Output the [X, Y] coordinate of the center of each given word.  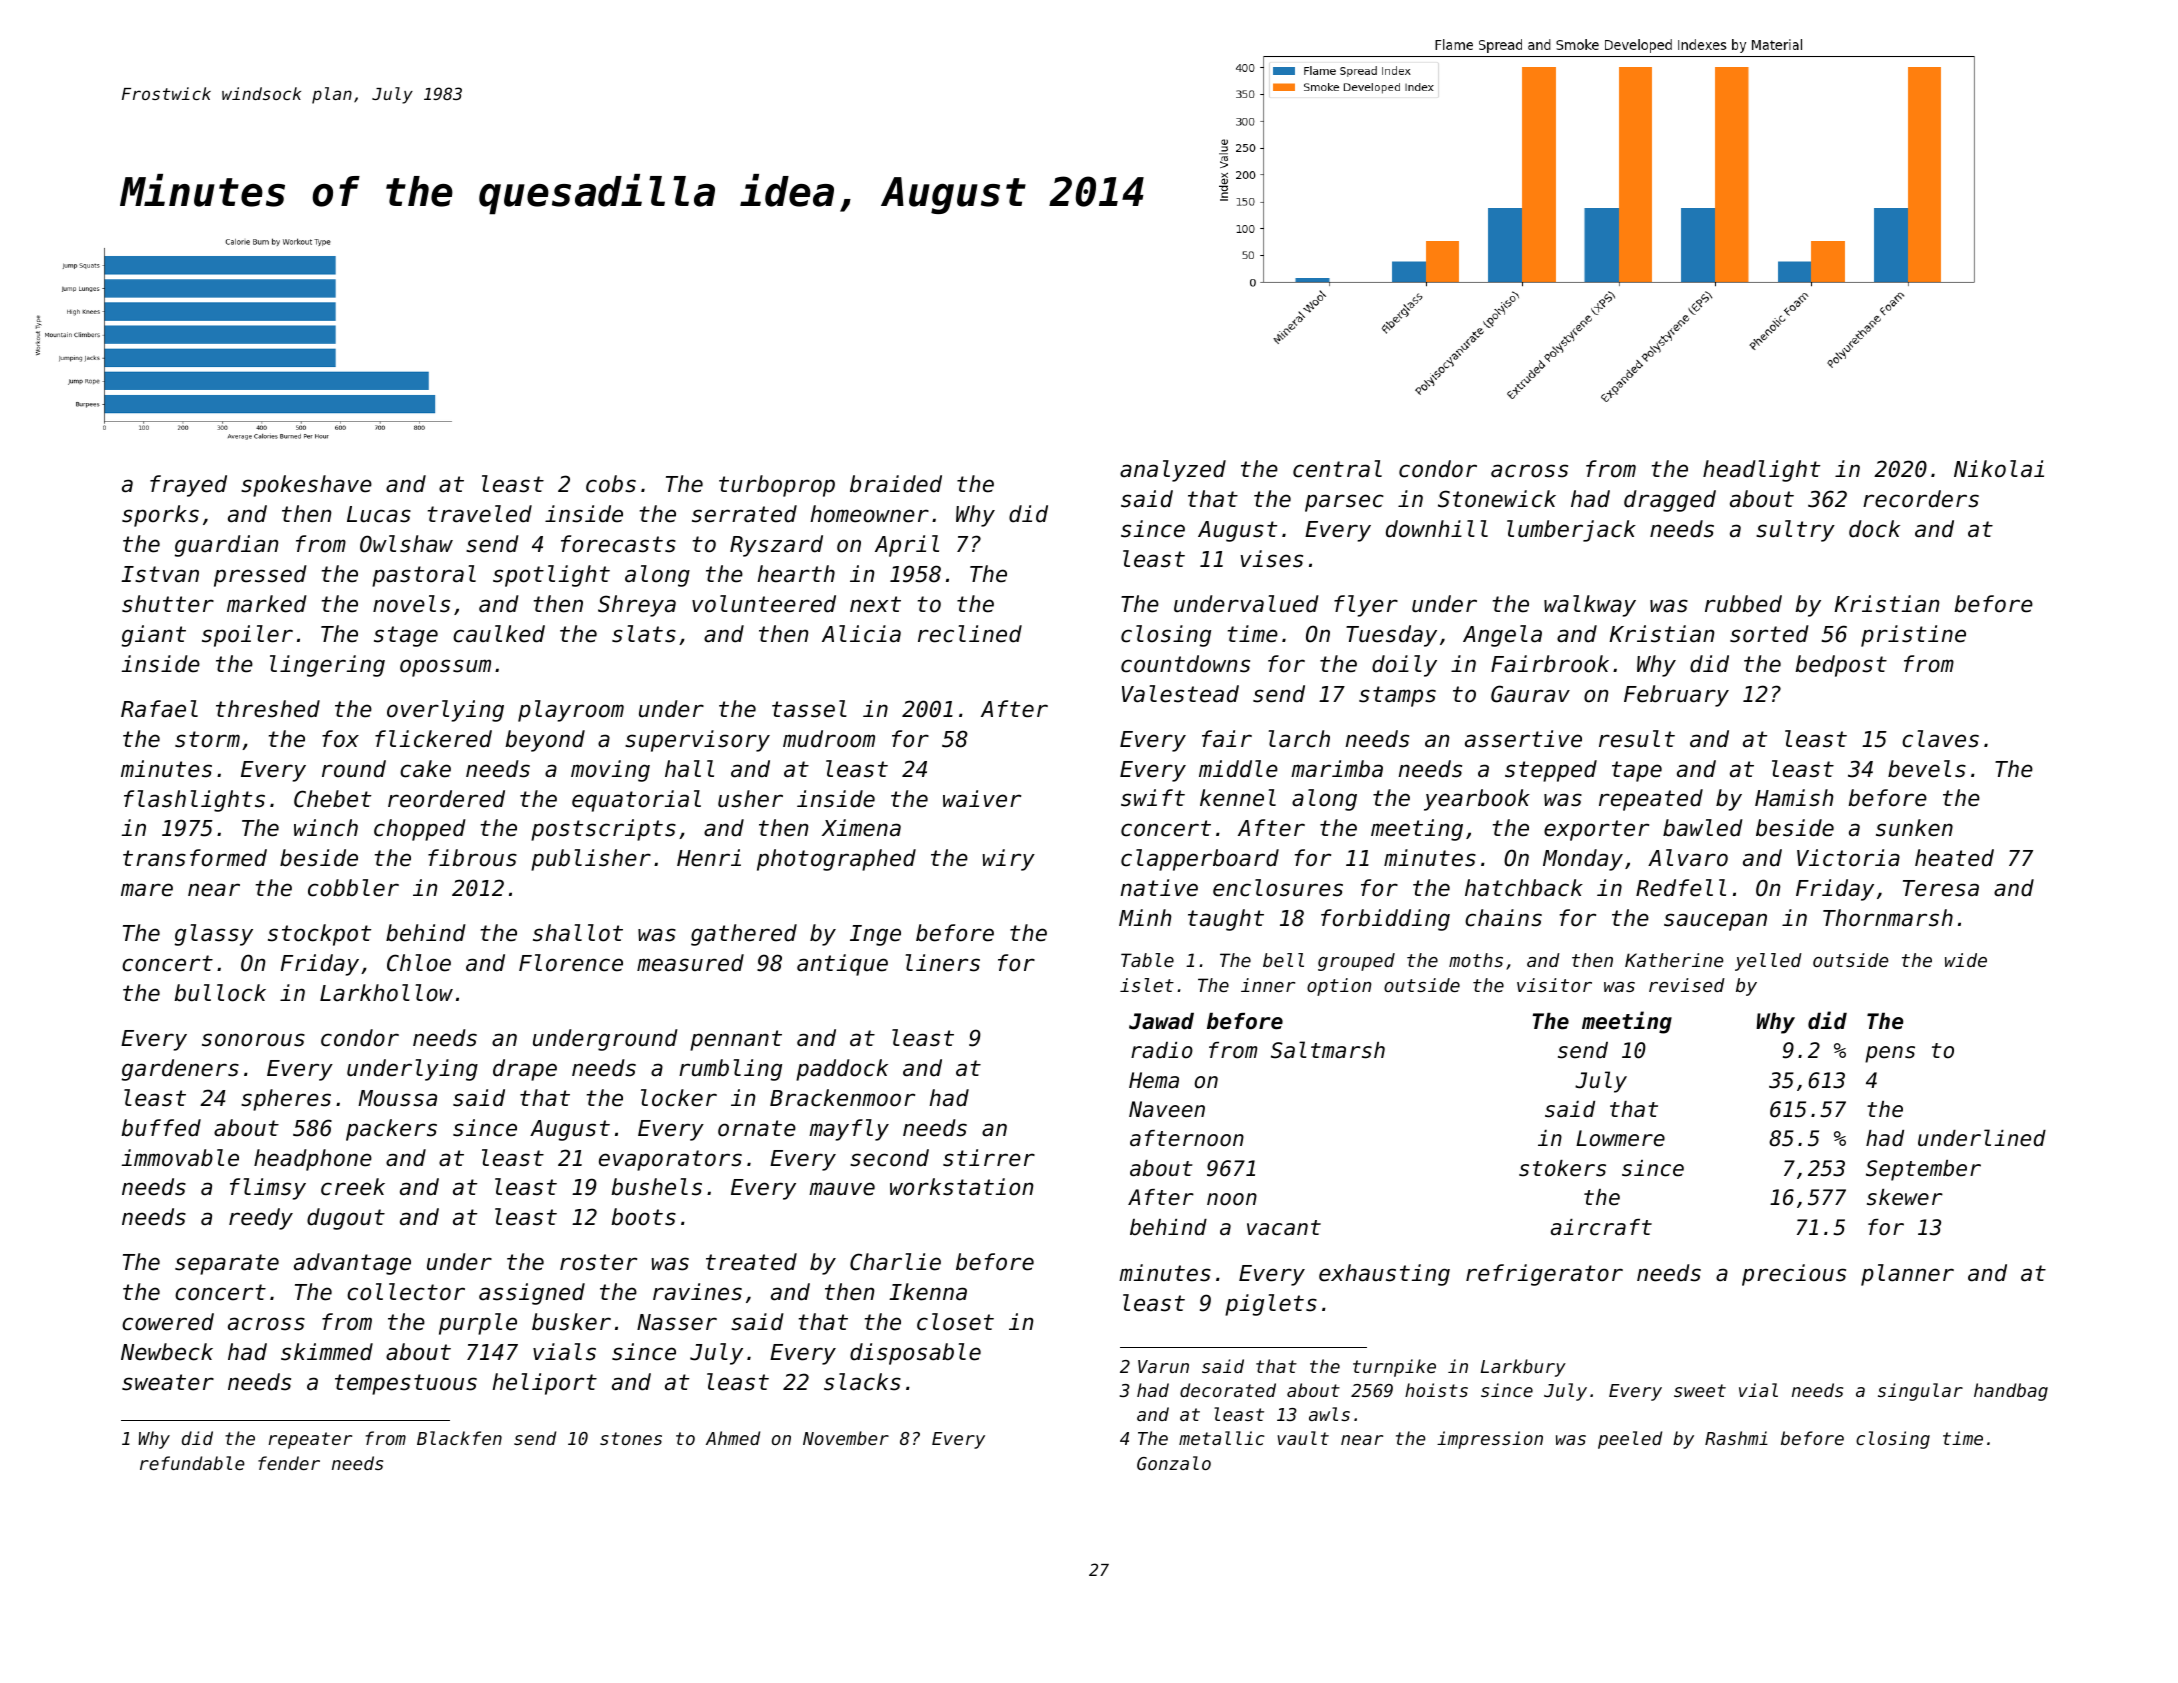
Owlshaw [406, 544]
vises [1272, 559]
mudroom [829, 739]
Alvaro [1688, 858]
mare [147, 890]
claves [1940, 739]
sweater [168, 1382]
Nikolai [1999, 469]
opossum [445, 668]
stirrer [989, 1158]
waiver [982, 799]
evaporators [670, 1160]
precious [1794, 1275]
